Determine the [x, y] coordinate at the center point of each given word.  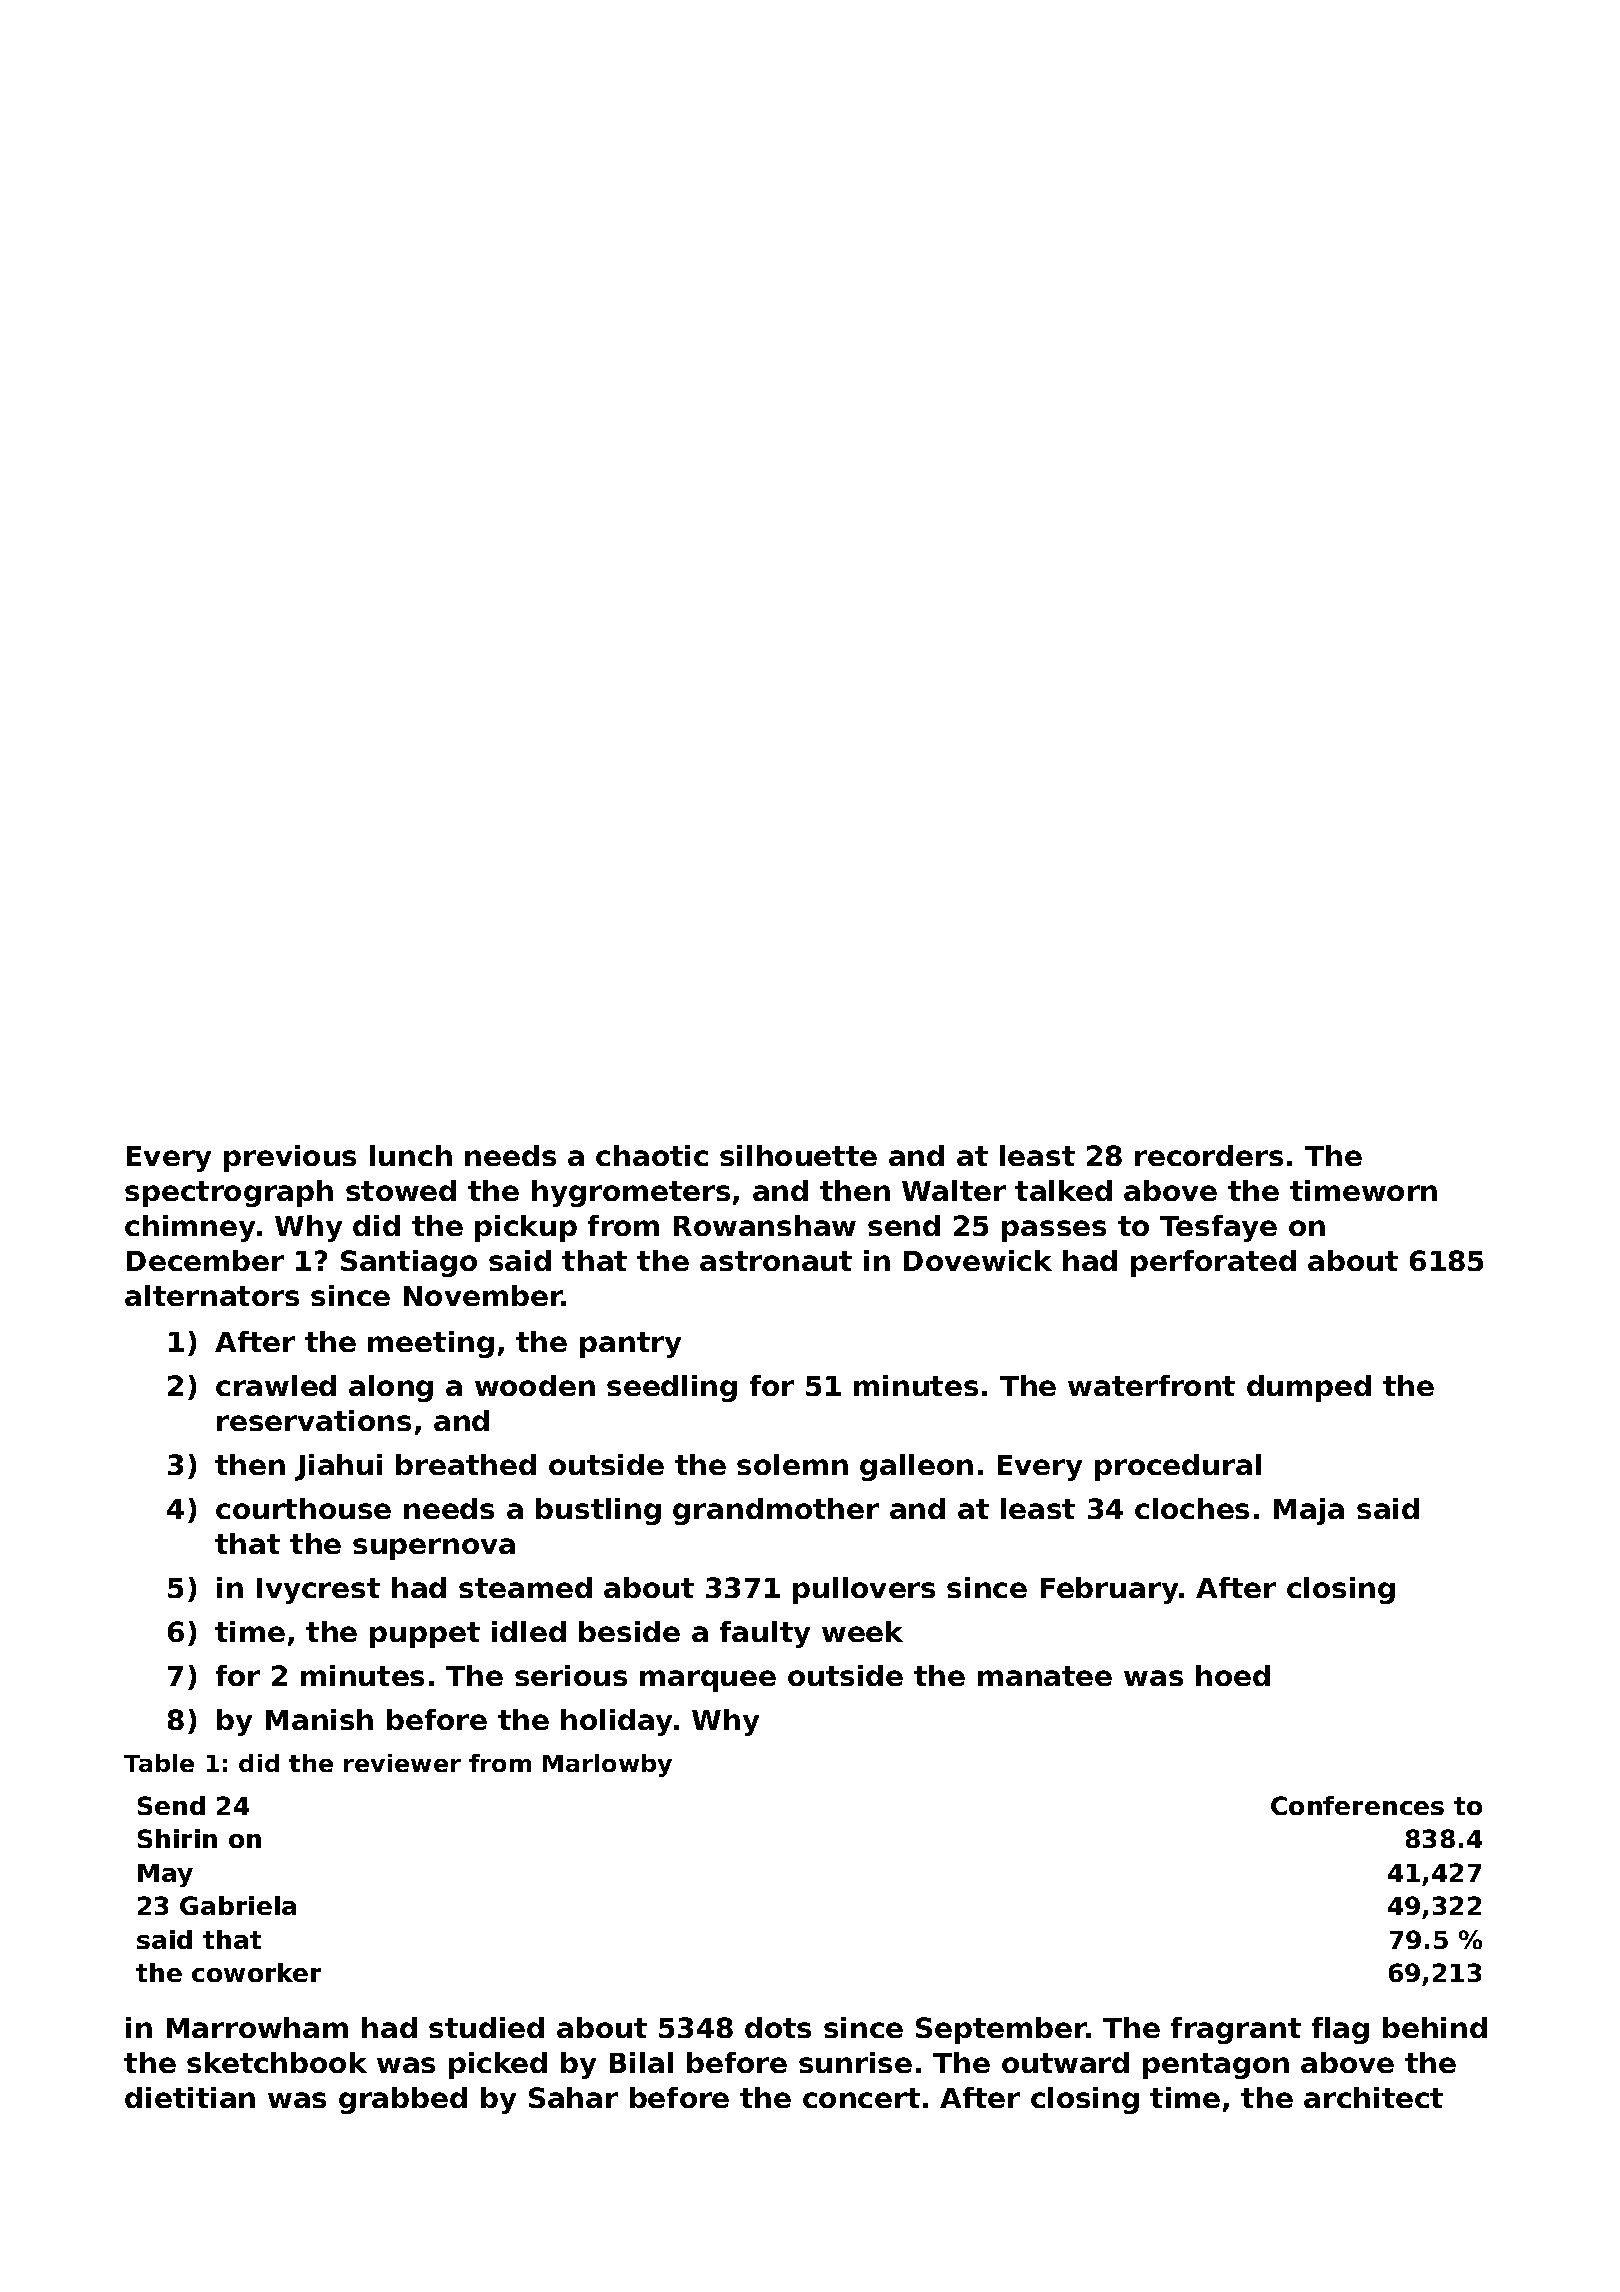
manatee [1045, 1676]
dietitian [190, 2097]
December [205, 1260]
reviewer [402, 1763]
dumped [1309, 1388]
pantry [630, 1345]
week [862, 1631]
